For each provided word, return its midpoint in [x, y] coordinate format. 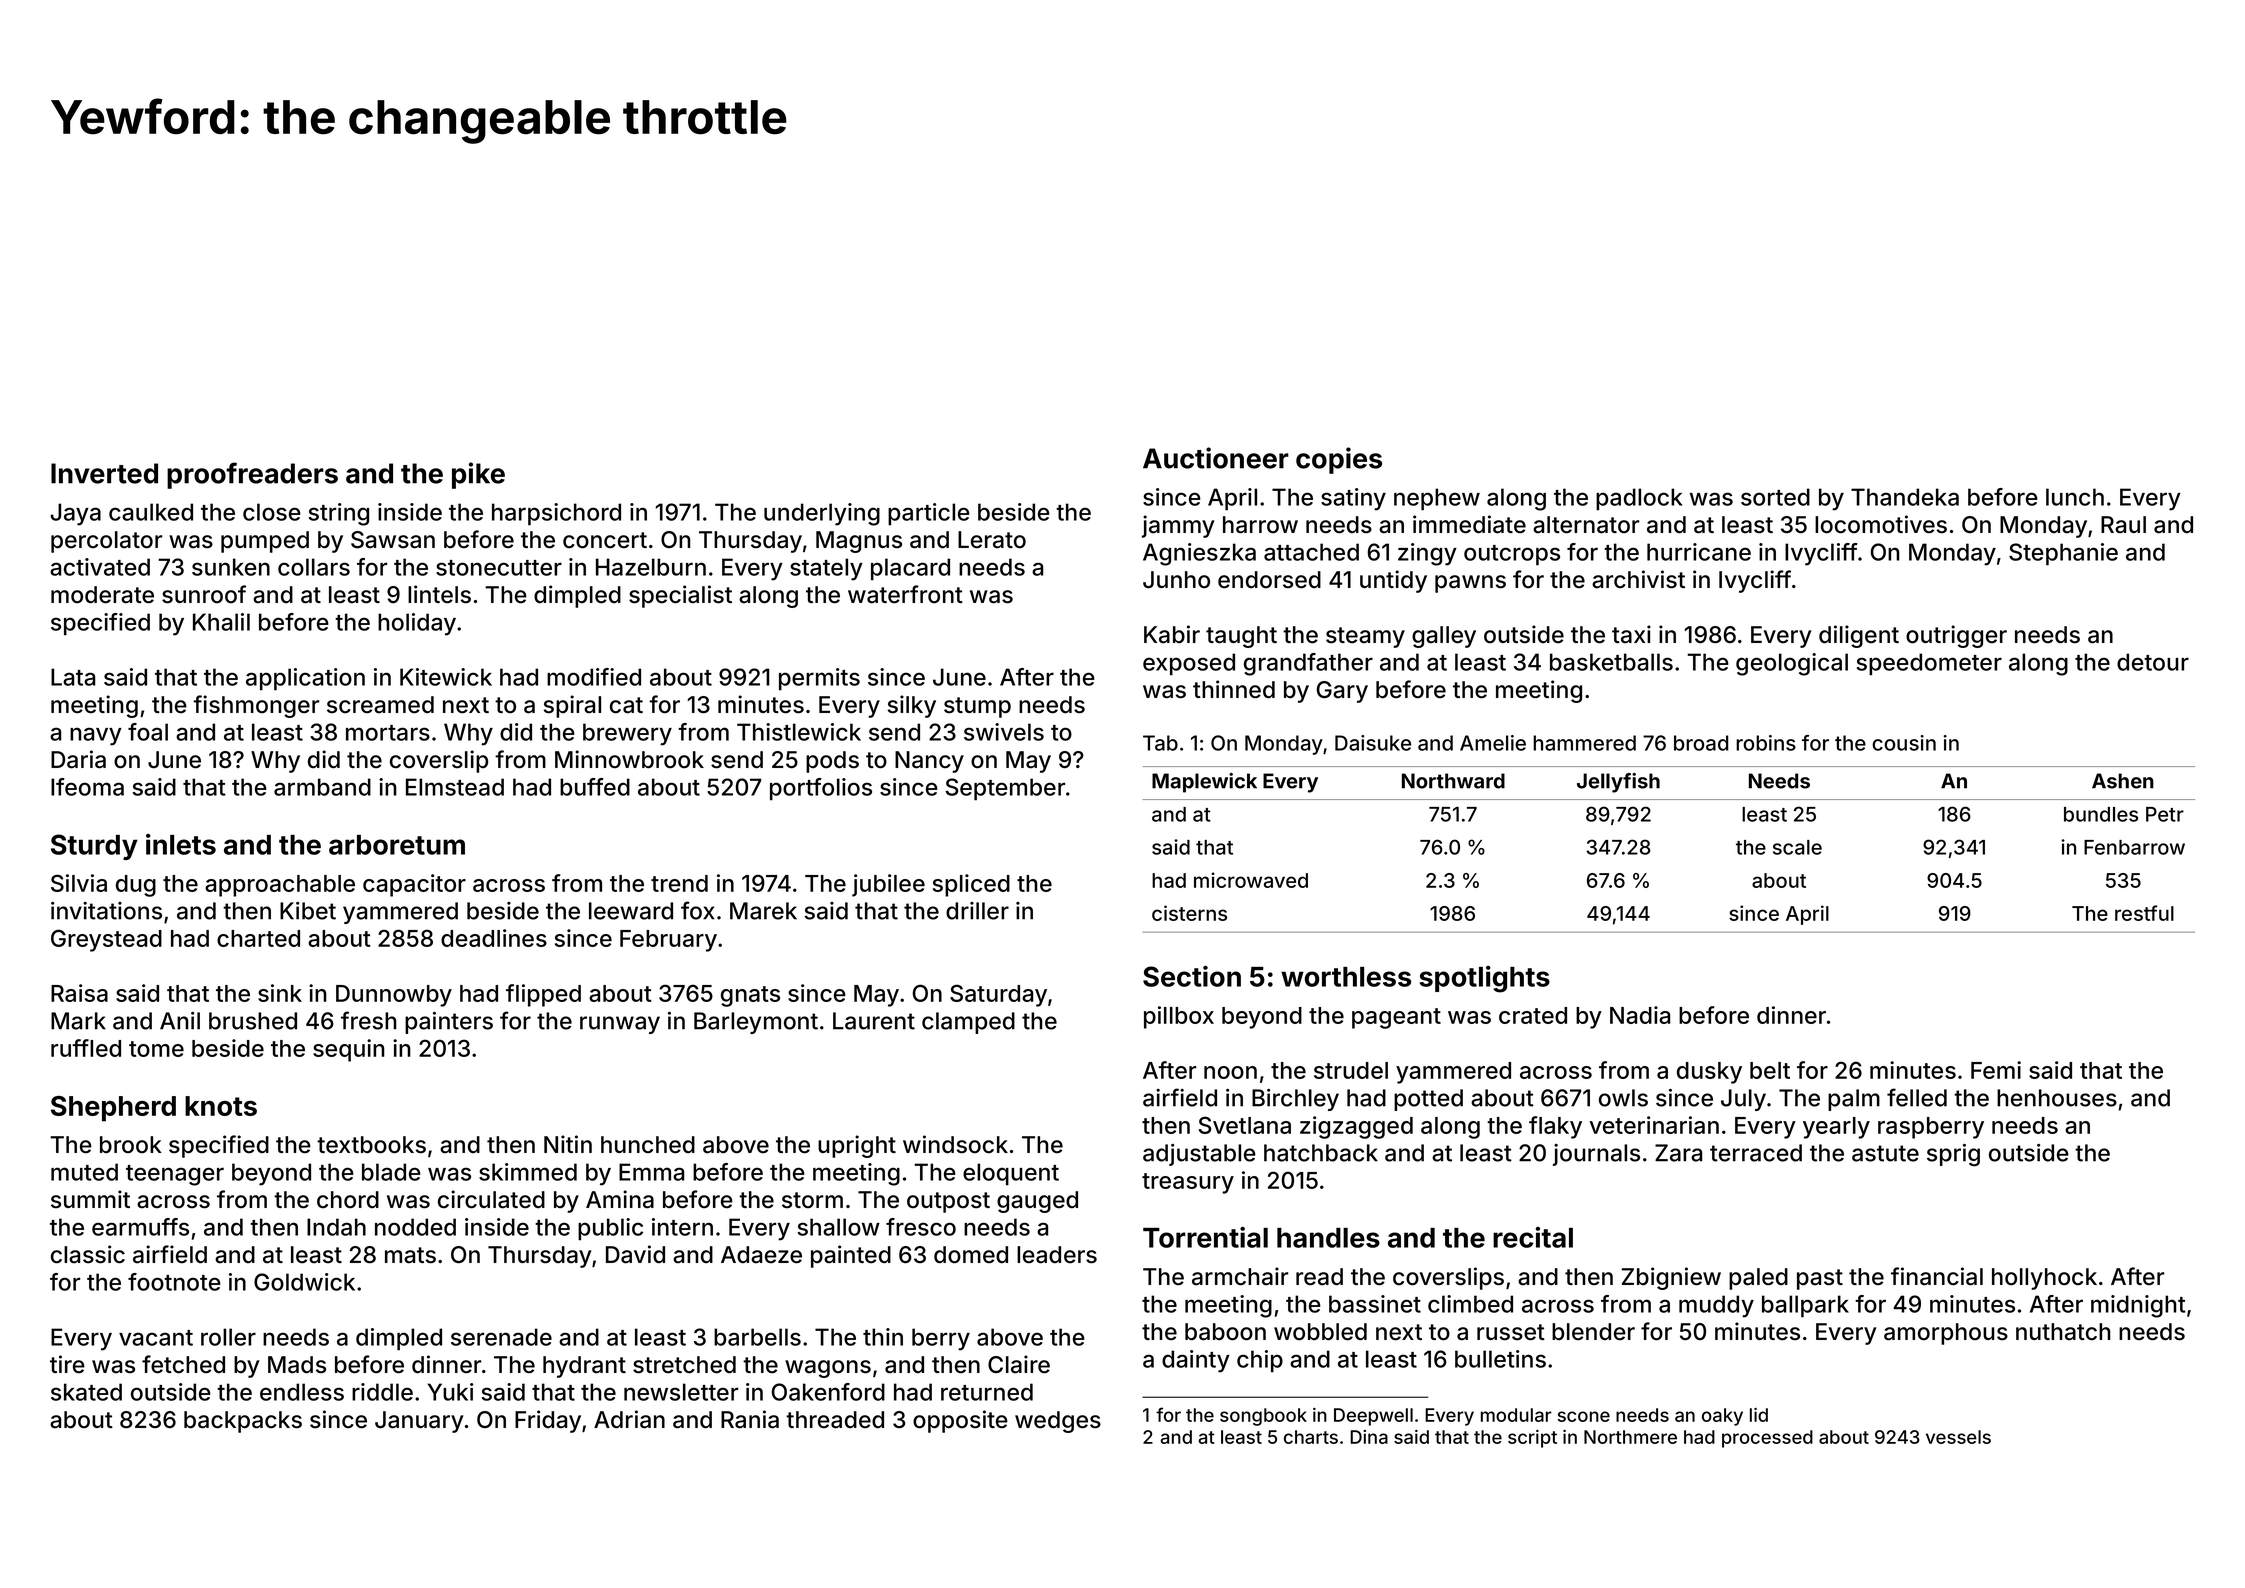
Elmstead [455, 787]
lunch [2075, 497]
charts [1311, 1437]
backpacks [243, 1422]
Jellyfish [1618, 783]
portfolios [821, 789]
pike [478, 475]
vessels [1958, 1437]
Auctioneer [1216, 458]
